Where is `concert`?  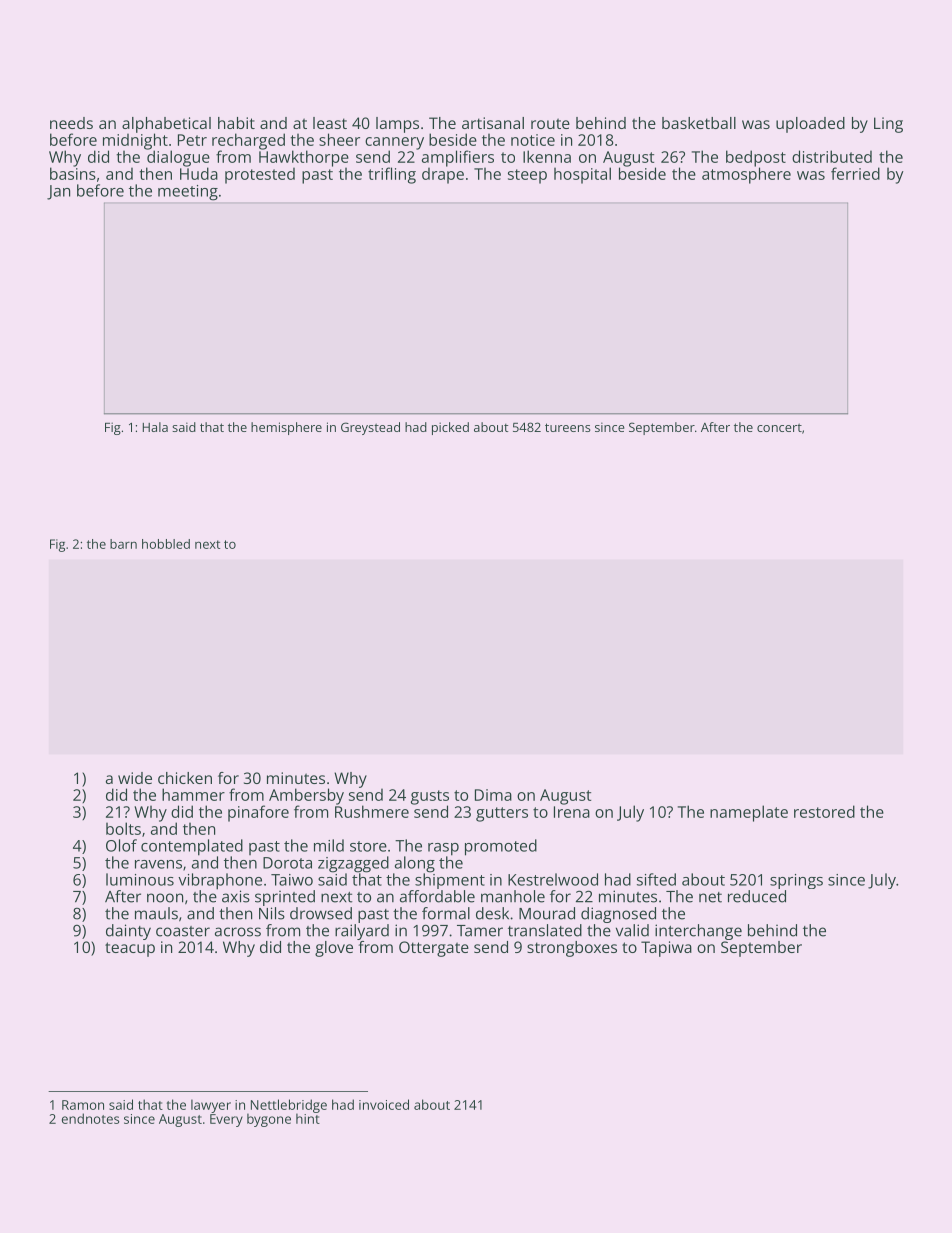
concert is located at coordinates (779, 428).
